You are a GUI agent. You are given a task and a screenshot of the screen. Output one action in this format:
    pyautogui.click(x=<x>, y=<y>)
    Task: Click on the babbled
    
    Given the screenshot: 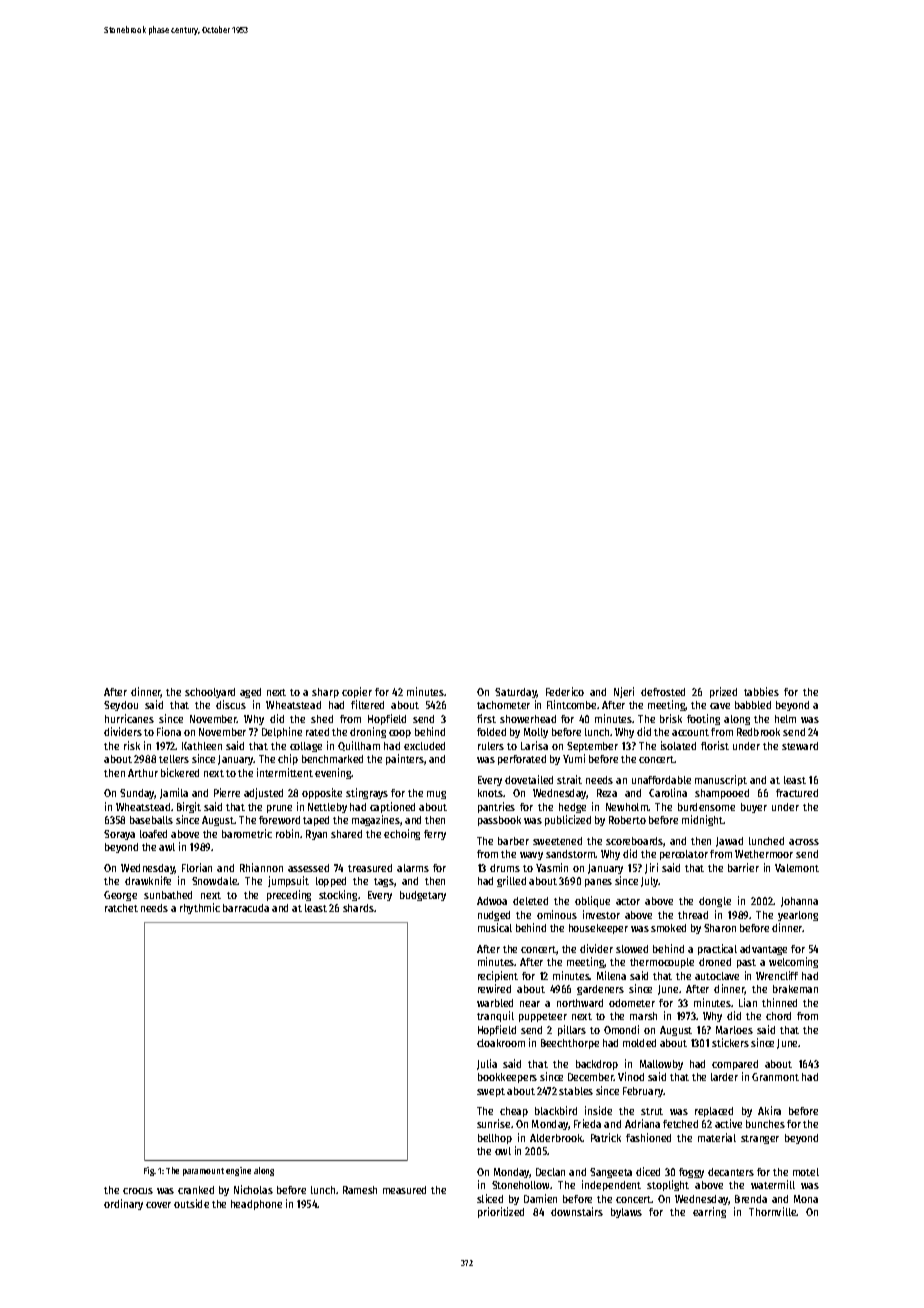 What is the action you would take?
    pyautogui.click(x=753, y=705)
